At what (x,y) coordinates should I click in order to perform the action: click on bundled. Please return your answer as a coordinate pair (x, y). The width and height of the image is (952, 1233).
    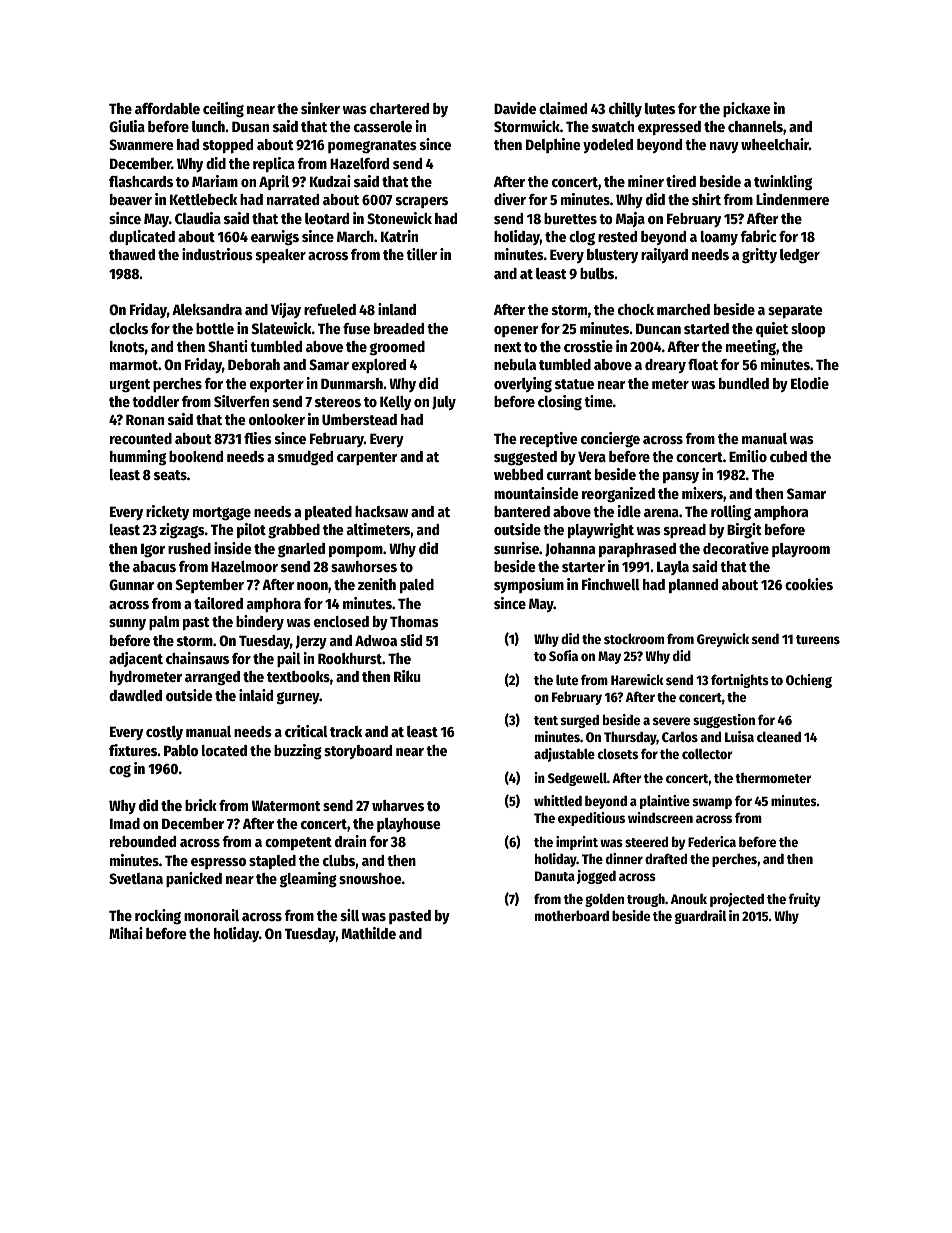
    Looking at the image, I should click on (744, 383).
